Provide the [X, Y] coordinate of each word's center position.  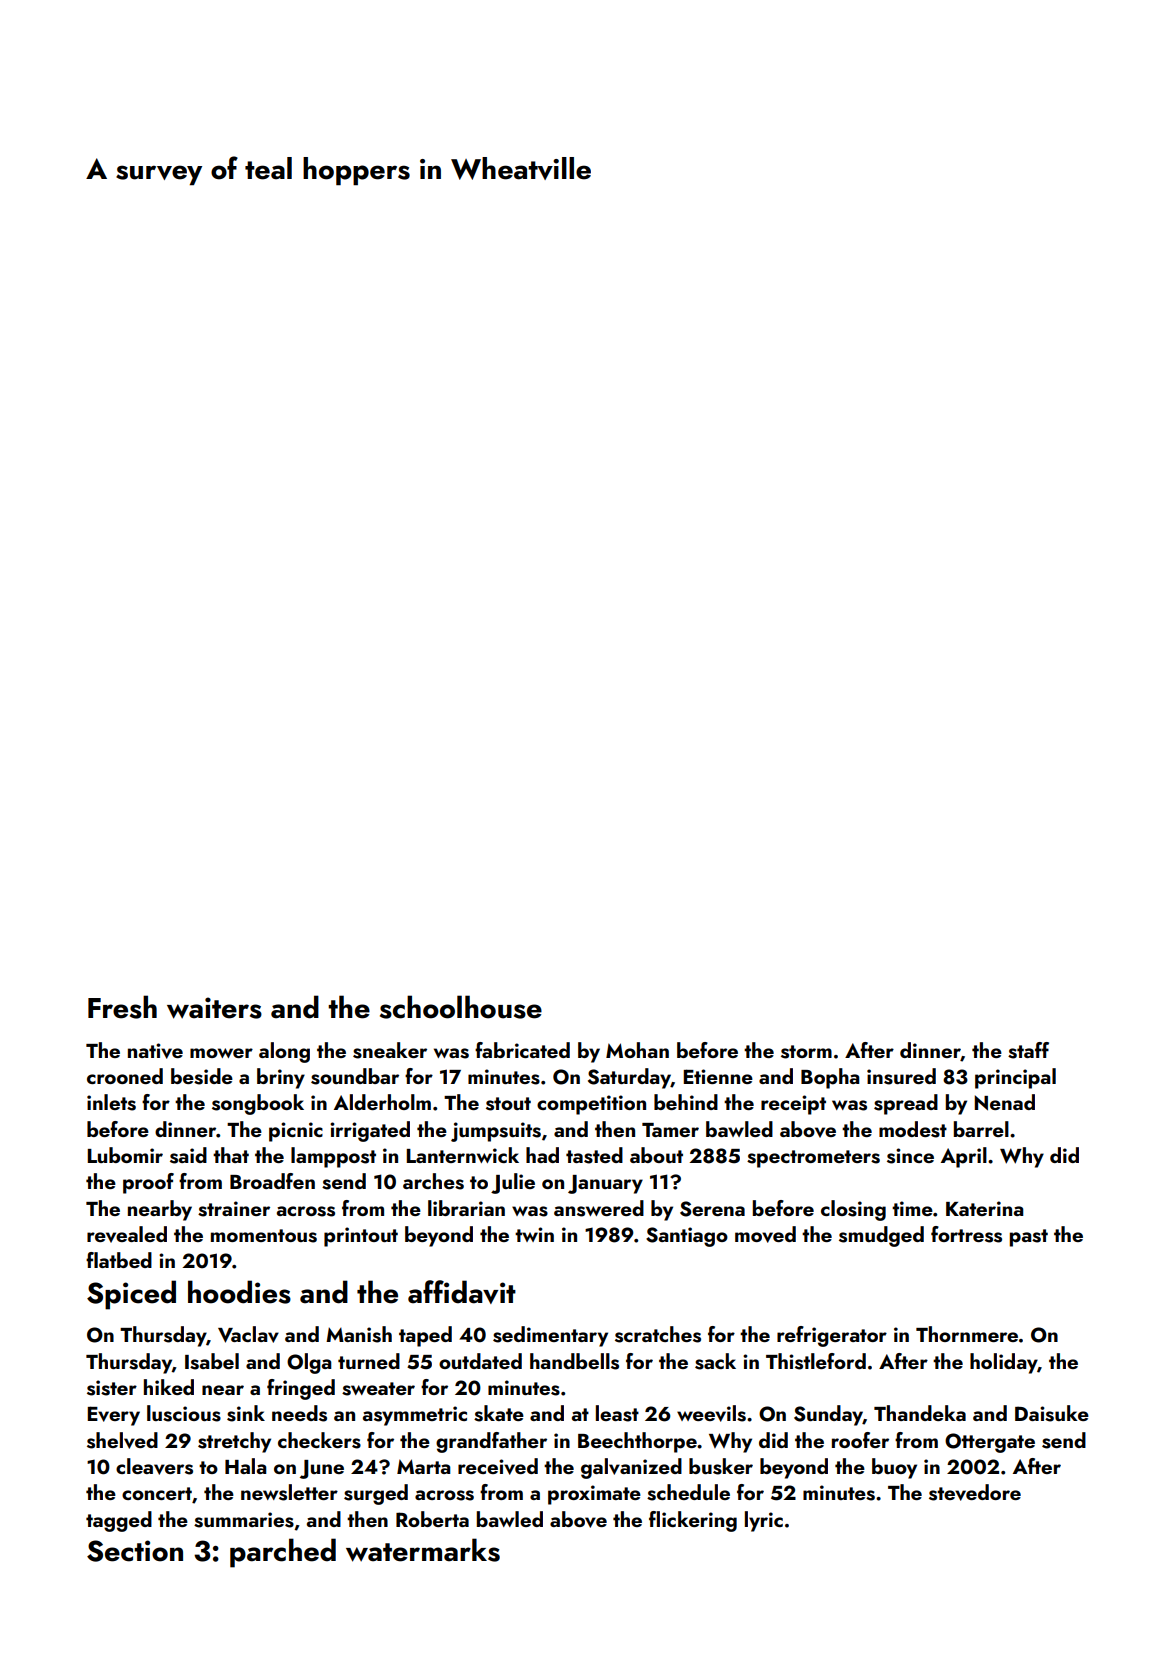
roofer [860, 1440]
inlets [111, 1102]
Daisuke [1052, 1413]
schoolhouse [461, 1007]
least [617, 1413]
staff [1028, 1050]
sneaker [390, 1050]
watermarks [423, 1550]
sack [715, 1361]
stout [508, 1104]
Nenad [1004, 1102]
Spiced [131, 1295]
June [322, 1469]
